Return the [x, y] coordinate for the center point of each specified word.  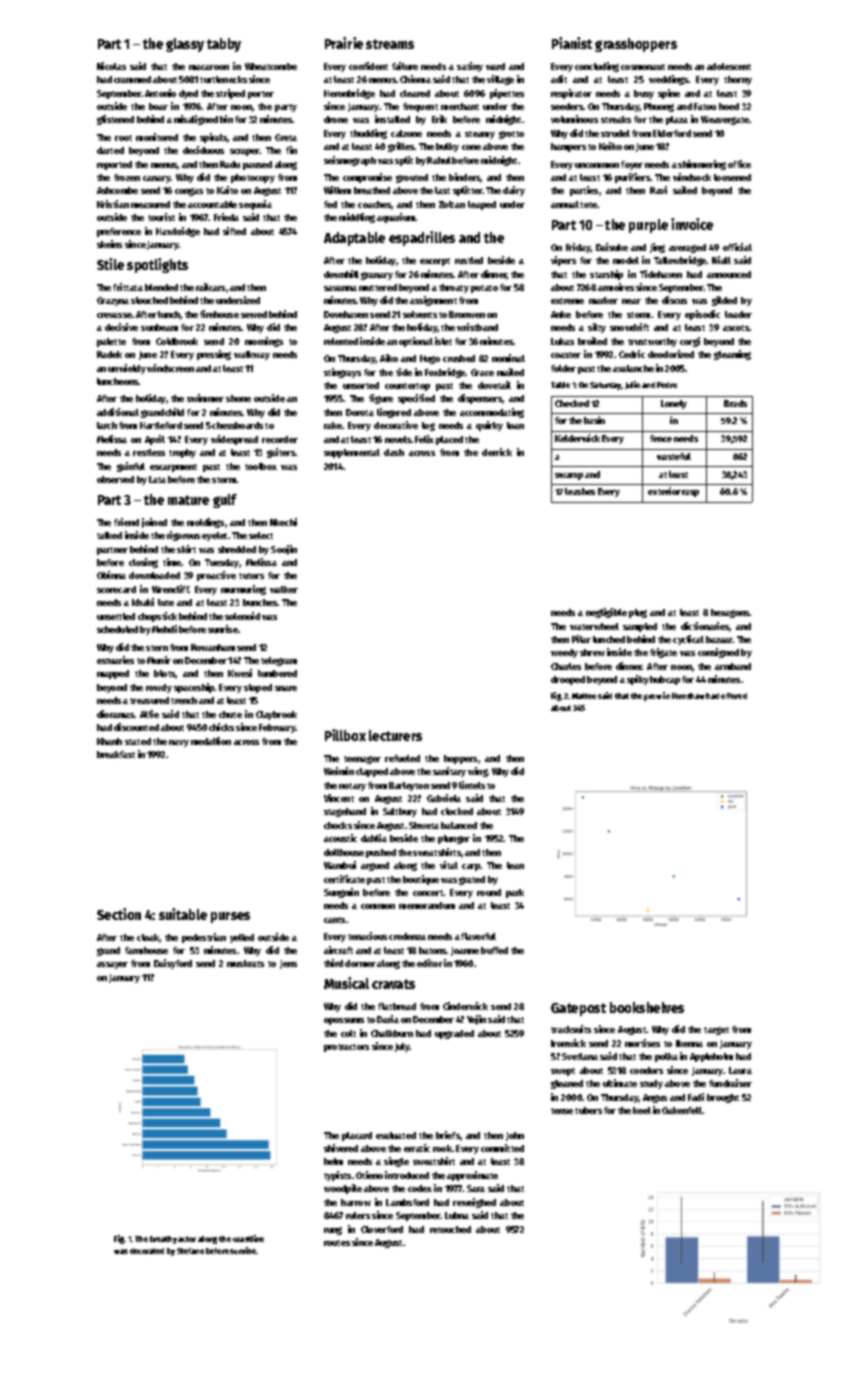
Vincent [339, 798]
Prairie [344, 43]
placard [357, 1136]
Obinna [111, 575]
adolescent [729, 66]
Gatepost [578, 1009]
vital [449, 865]
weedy [564, 653]
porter [261, 95]
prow [653, 697]
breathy [163, 1240]
